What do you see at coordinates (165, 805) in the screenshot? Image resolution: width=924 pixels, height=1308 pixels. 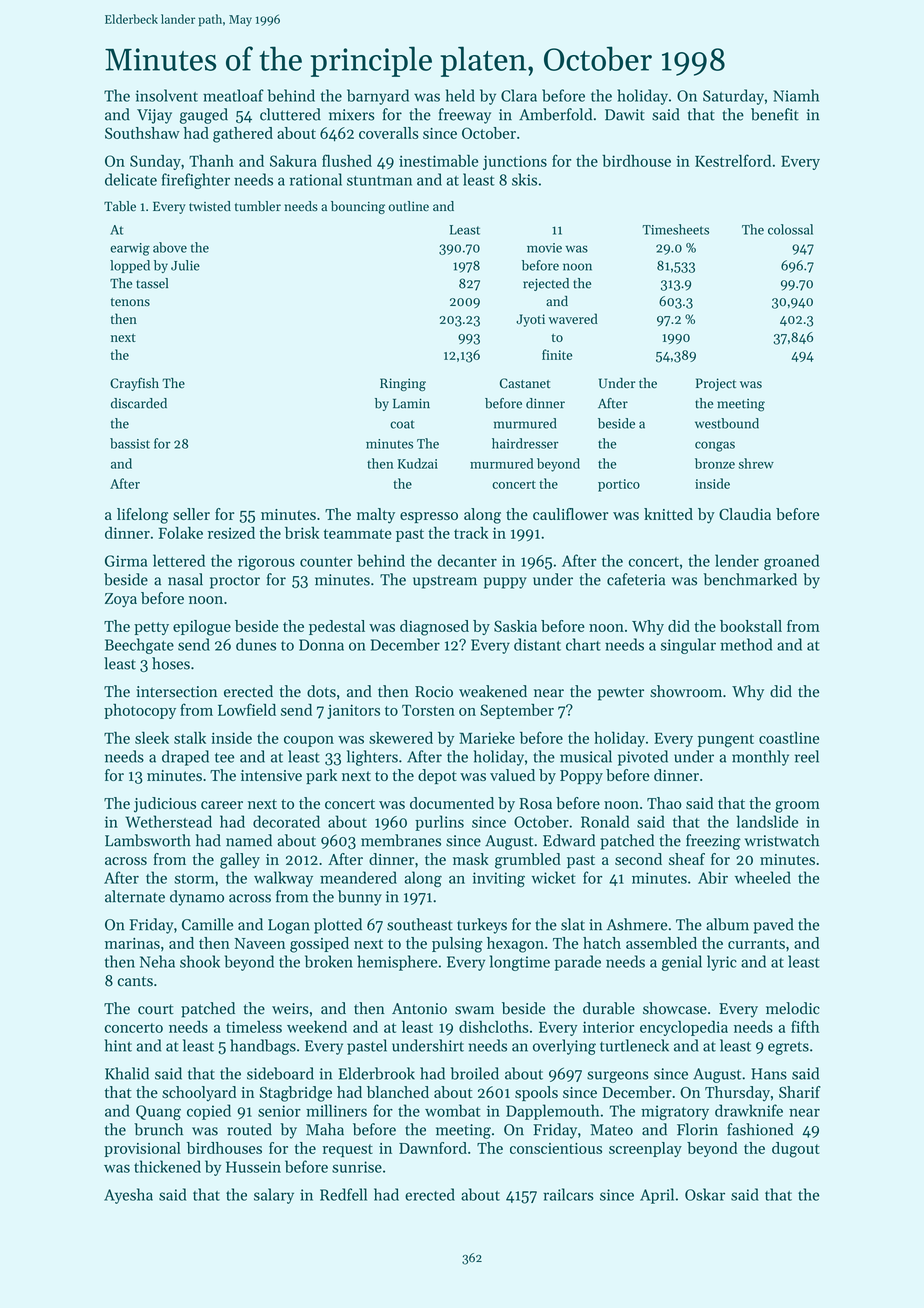 I see `judicious` at bounding box center [165, 805].
